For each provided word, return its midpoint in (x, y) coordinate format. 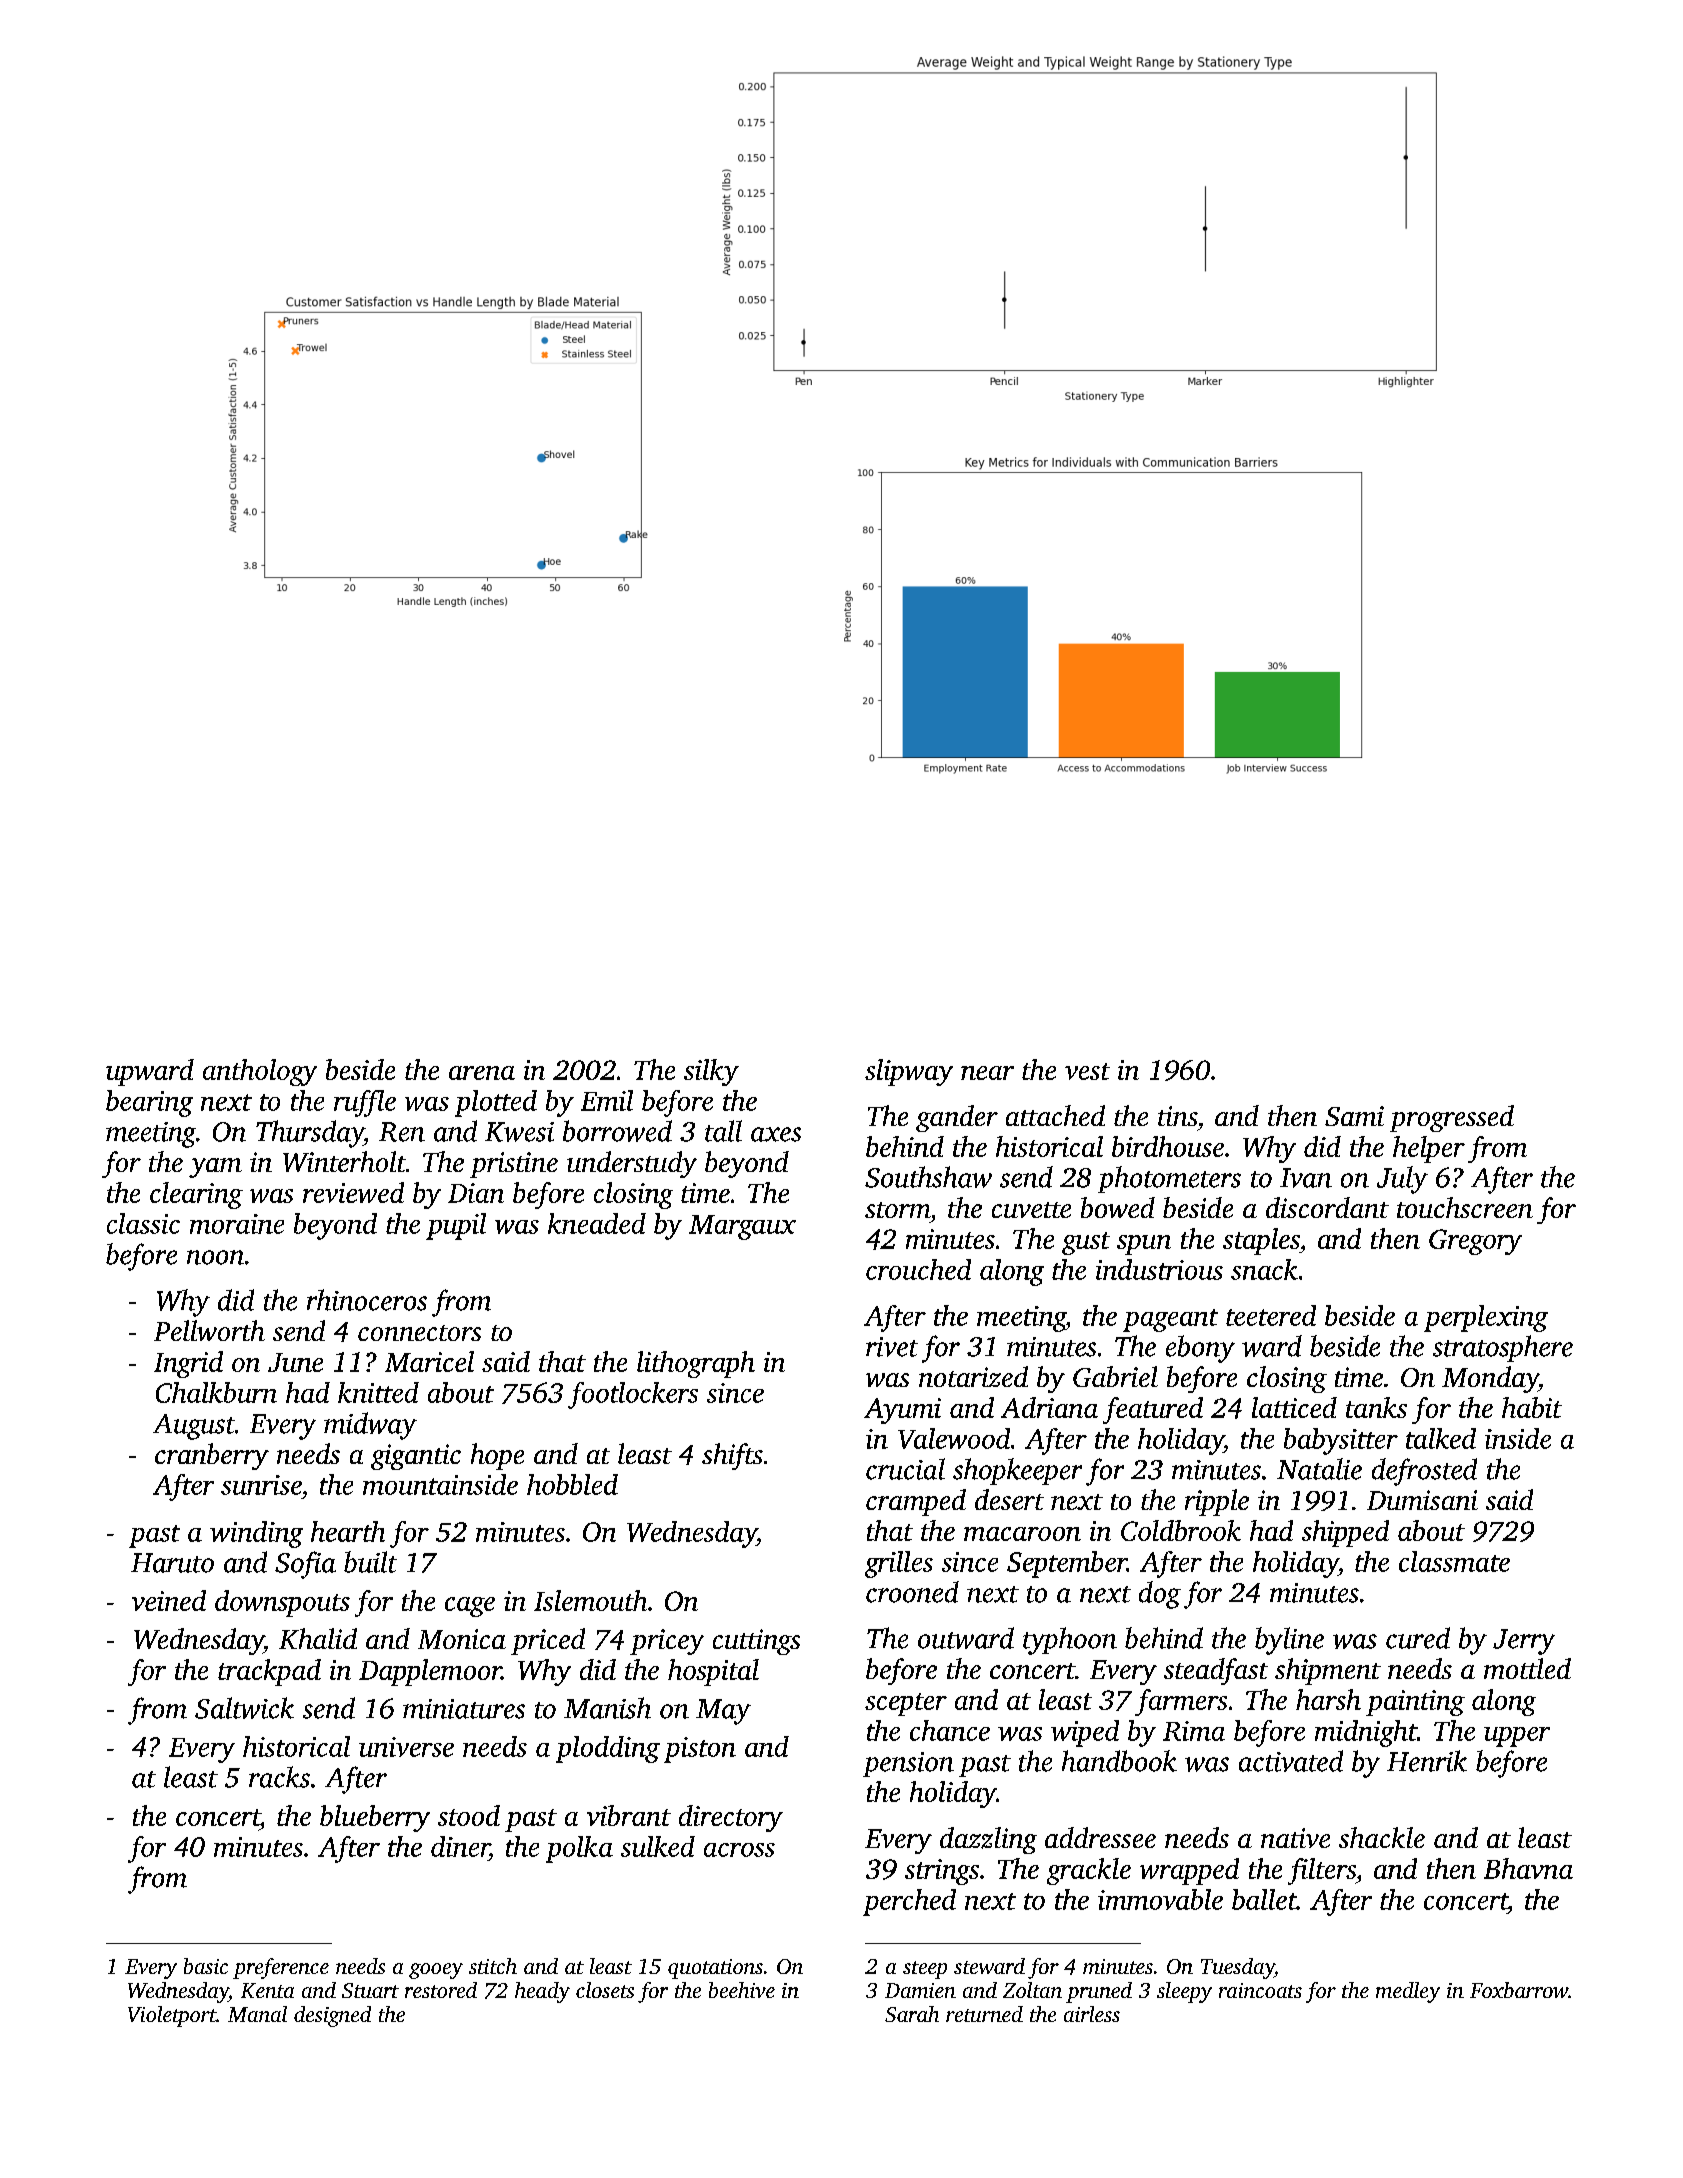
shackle (1382, 1837)
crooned (912, 1592)
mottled (1527, 1668)
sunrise (261, 1485)
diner (460, 1846)
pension (908, 1764)
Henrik (1427, 1761)
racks (279, 1777)
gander (957, 1118)
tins (1177, 1116)
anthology (260, 1072)
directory (731, 1818)
